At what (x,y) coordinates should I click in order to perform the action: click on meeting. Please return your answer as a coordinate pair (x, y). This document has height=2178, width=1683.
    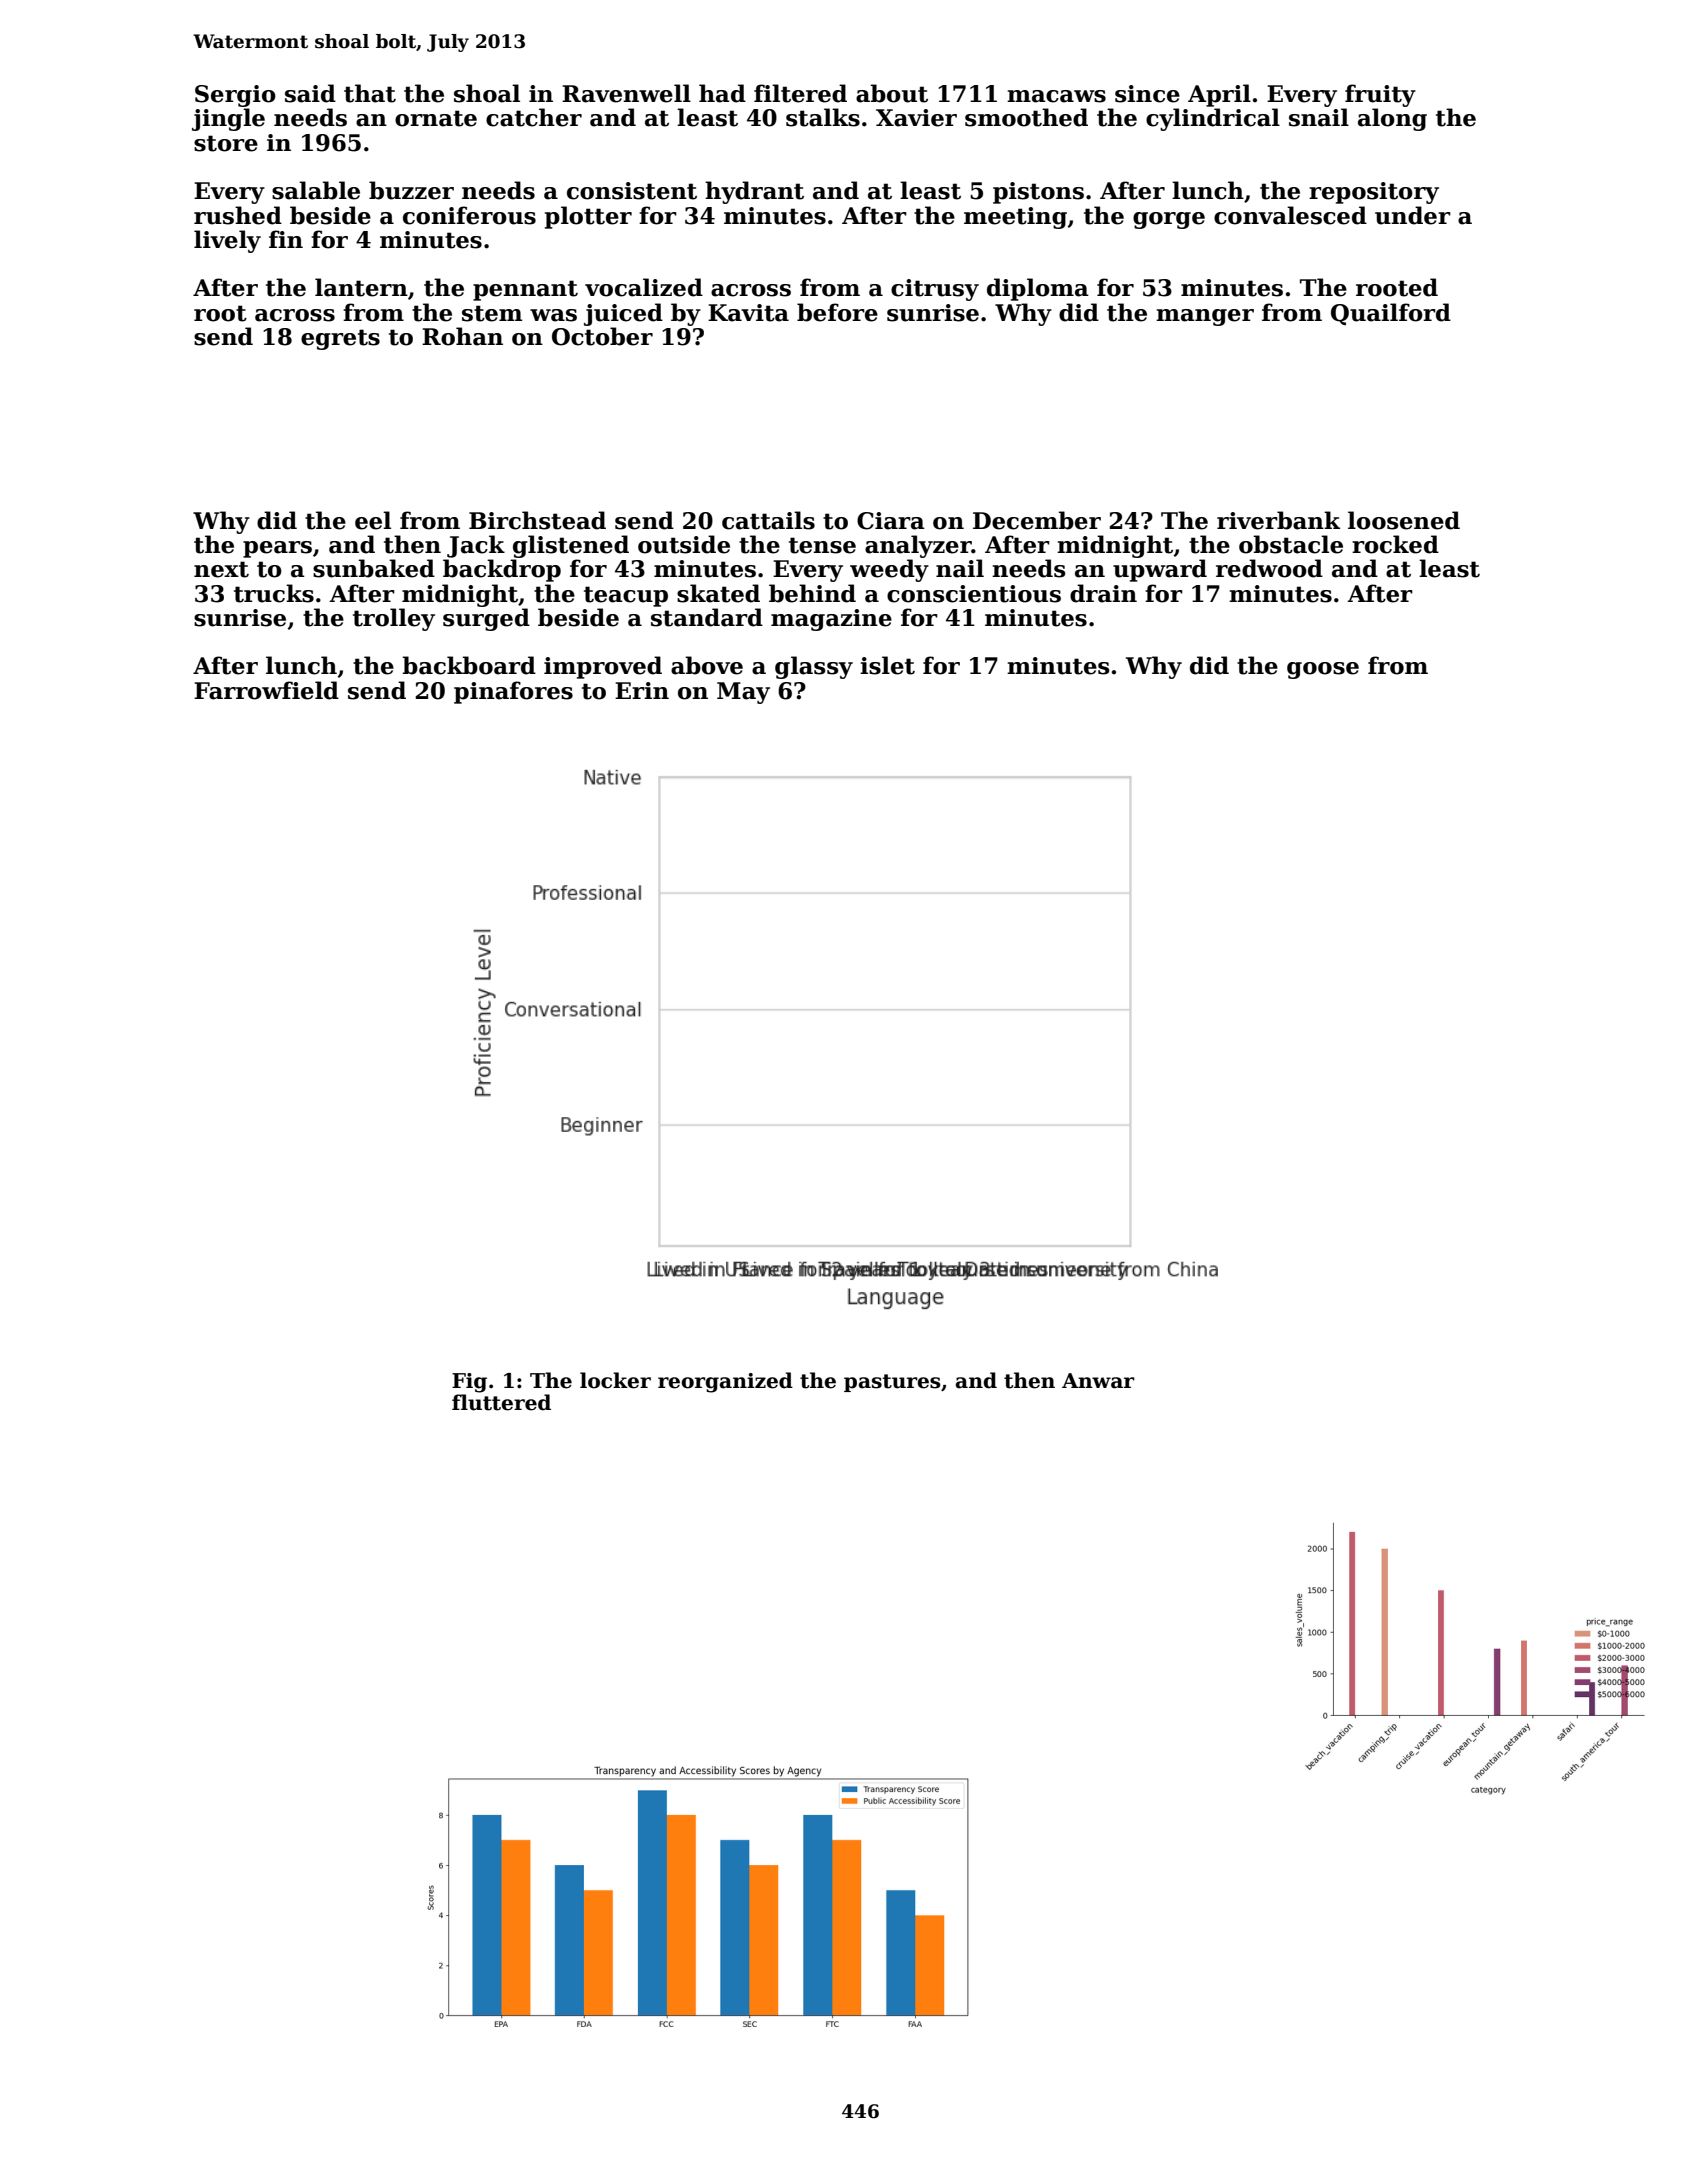
    Looking at the image, I should click on (1015, 218).
